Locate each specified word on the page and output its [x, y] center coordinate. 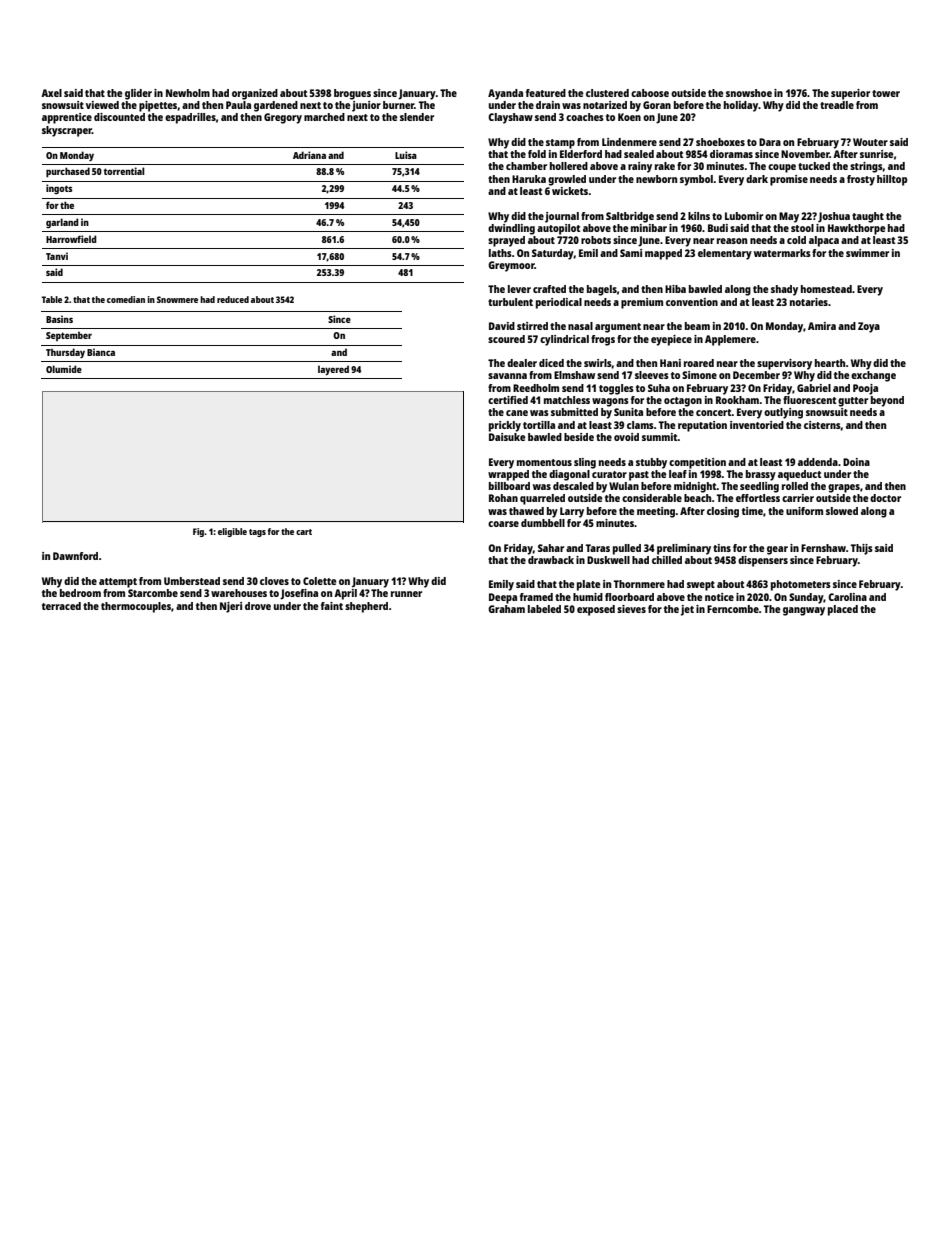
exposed [596, 610]
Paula [238, 105]
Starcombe [153, 593]
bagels [602, 290]
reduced [233, 299]
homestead [826, 289]
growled [567, 180]
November [805, 154]
